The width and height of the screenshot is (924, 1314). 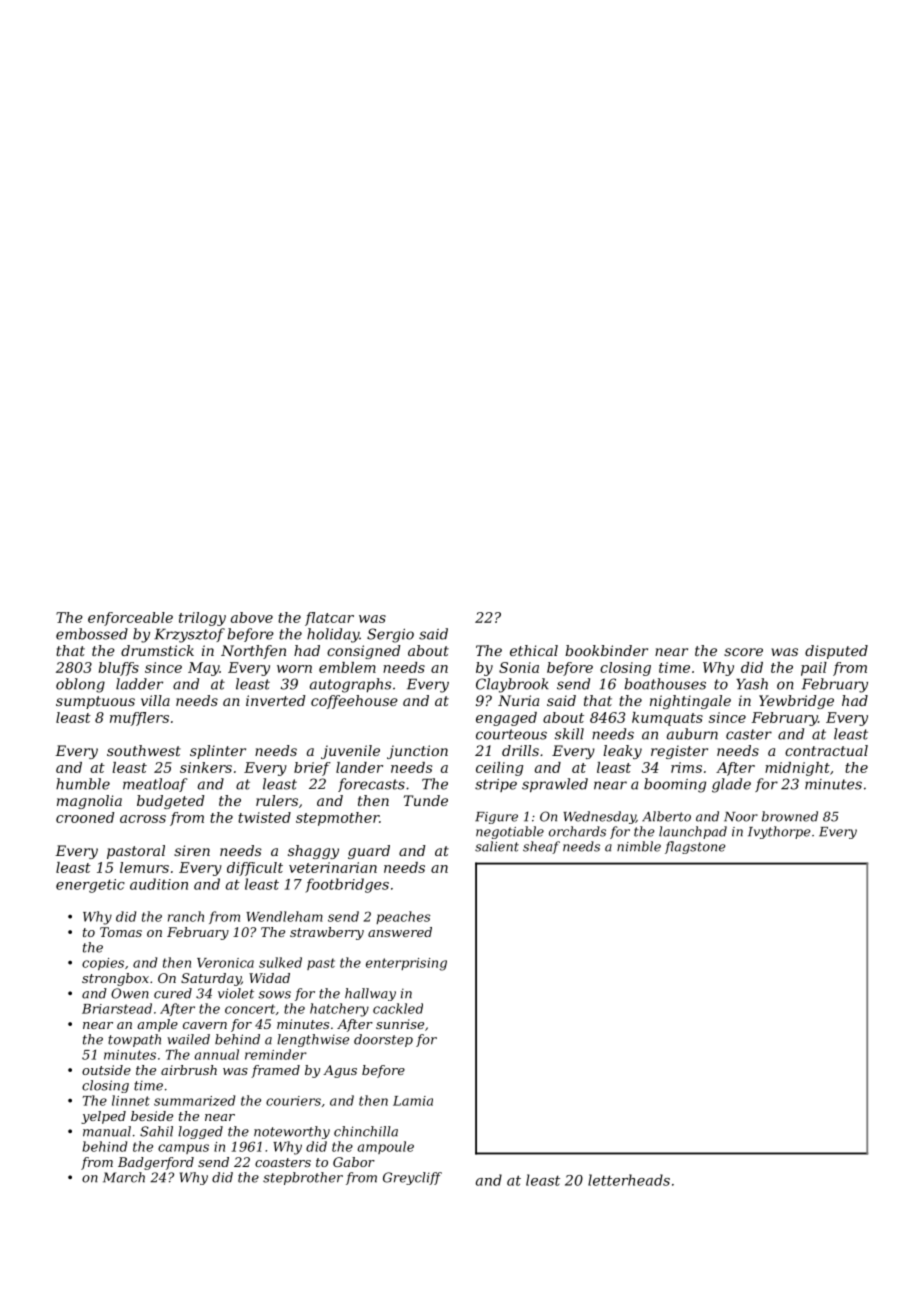 I want to click on Sergio, so click(x=390, y=635).
